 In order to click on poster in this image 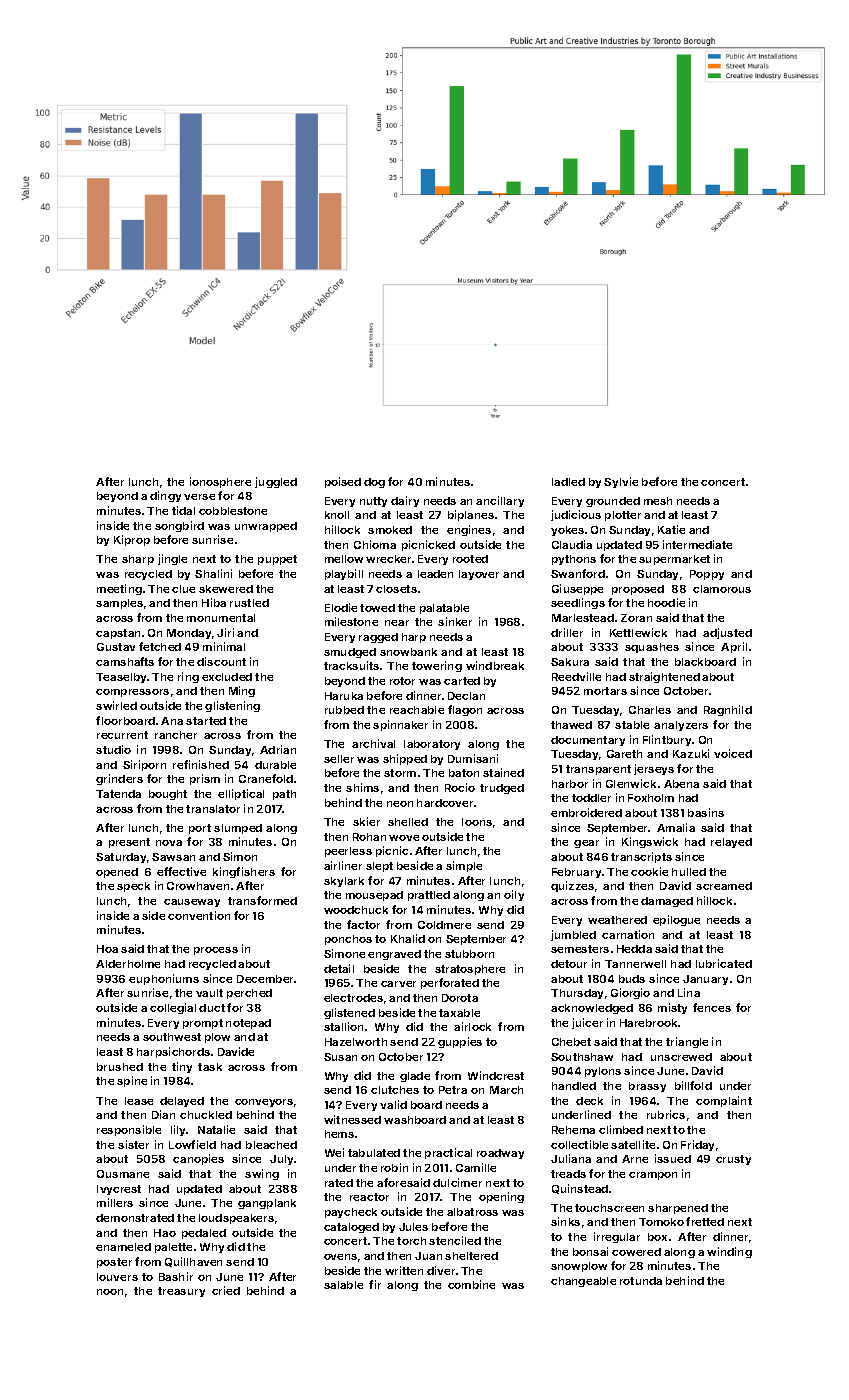, I will do `click(114, 1263)`.
